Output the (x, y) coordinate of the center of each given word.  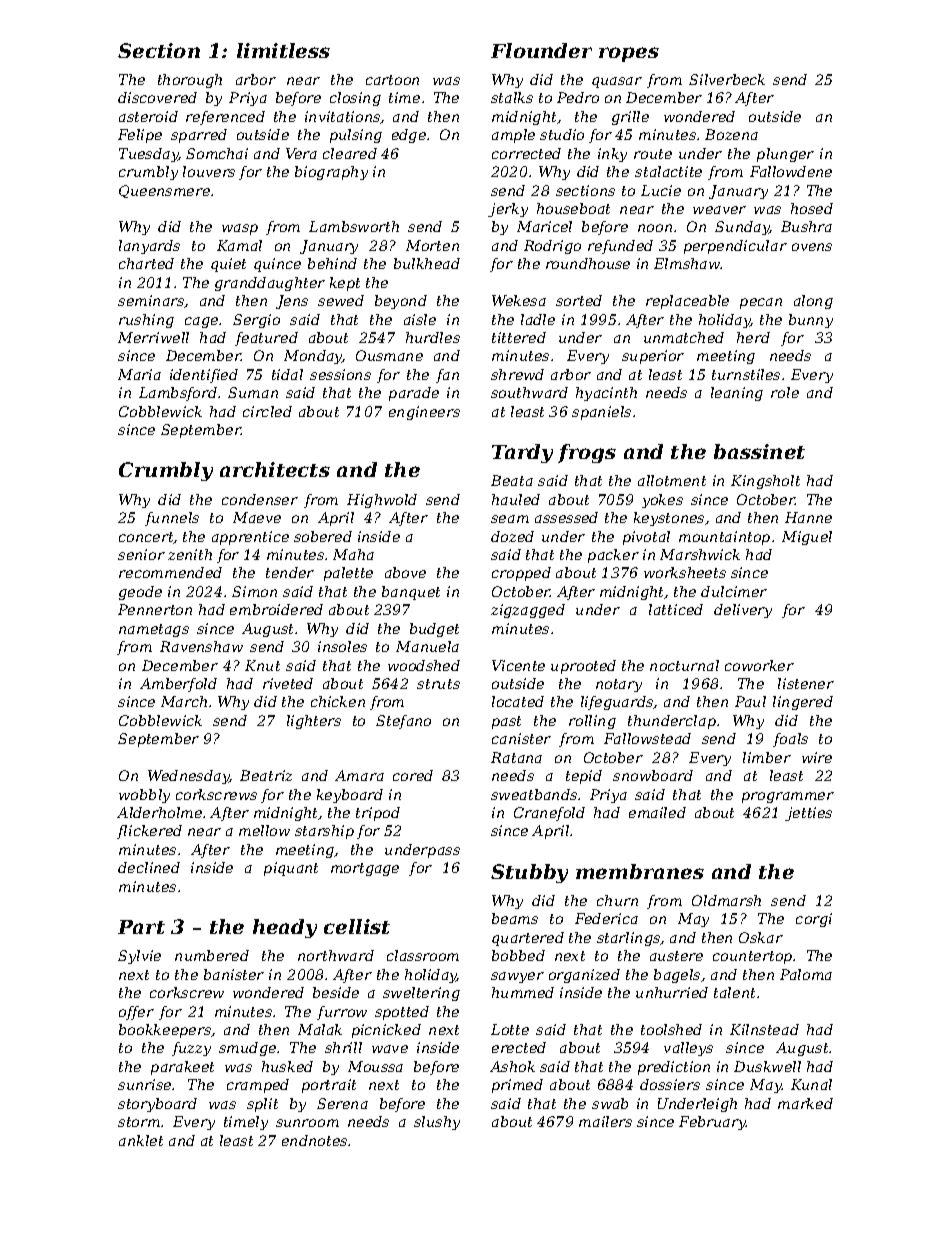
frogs (587, 453)
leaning (737, 394)
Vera (301, 153)
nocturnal (684, 665)
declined (149, 867)
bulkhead (427, 263)
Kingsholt (765, 482)
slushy (437, 1123)
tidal (287, 374)
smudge (247, 1049)
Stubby (529, 873)
